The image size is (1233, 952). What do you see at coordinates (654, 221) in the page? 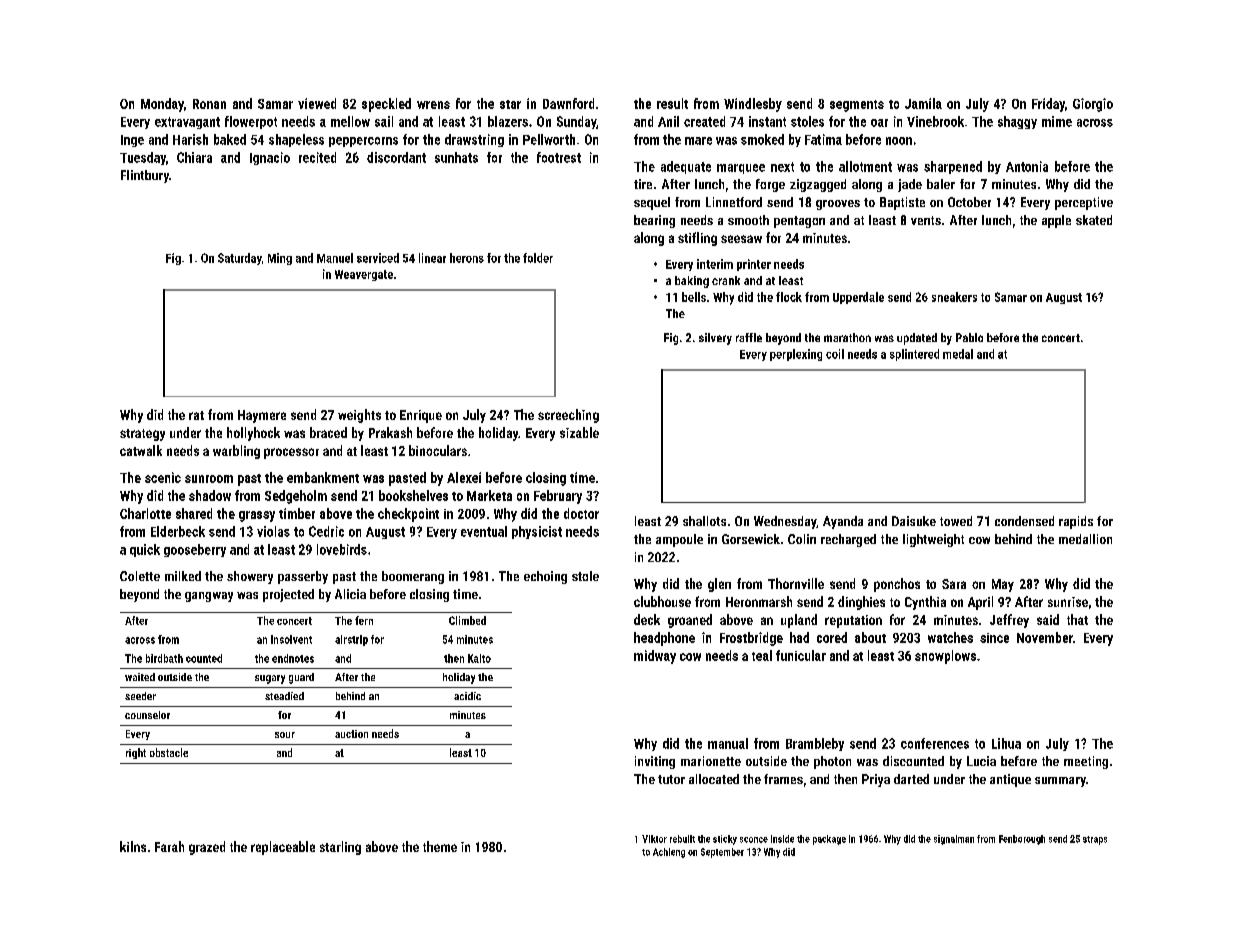
I see `bearing` at bounding box center [654, 221].
